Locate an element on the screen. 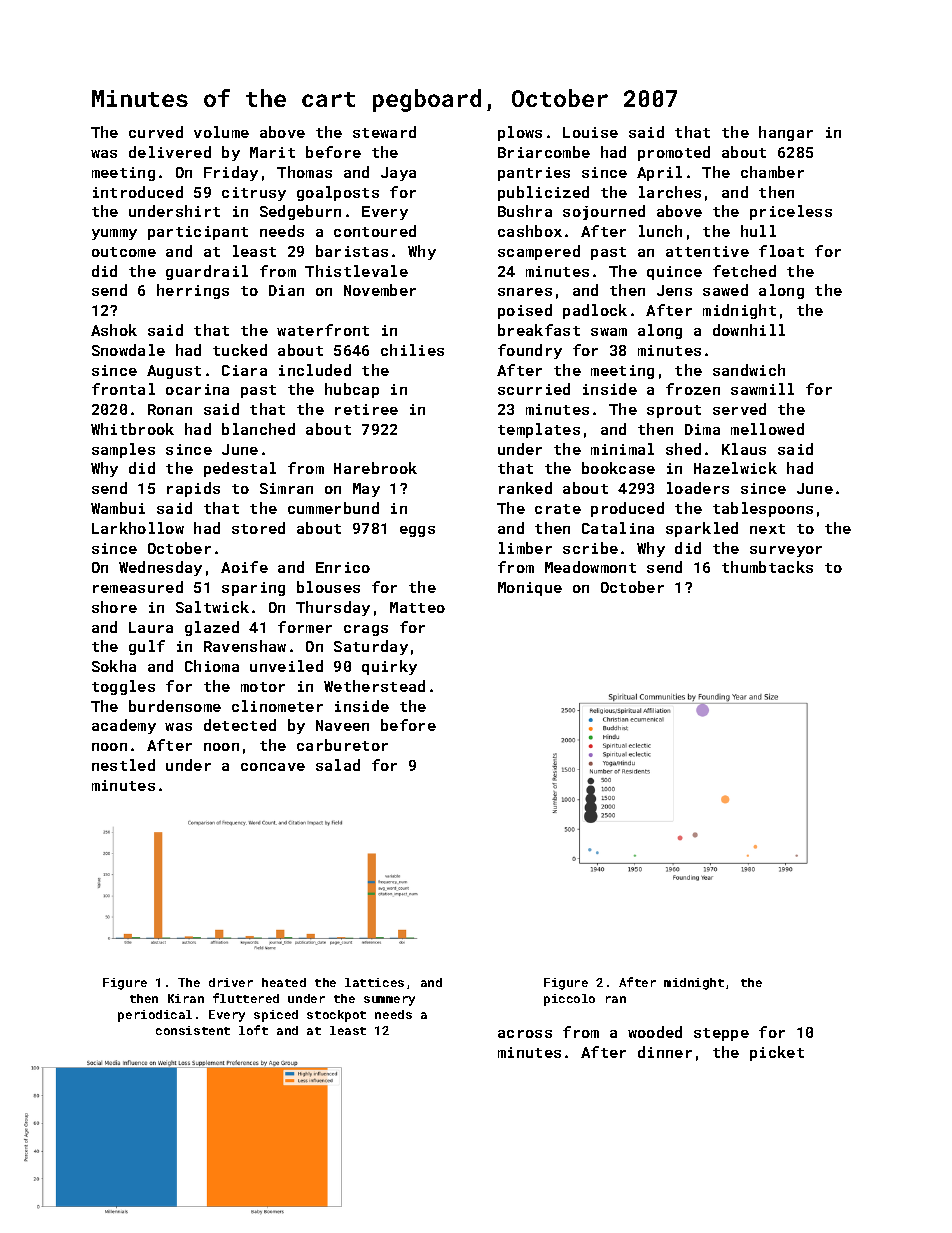  unveiled is located at coordinates (286, 666).
